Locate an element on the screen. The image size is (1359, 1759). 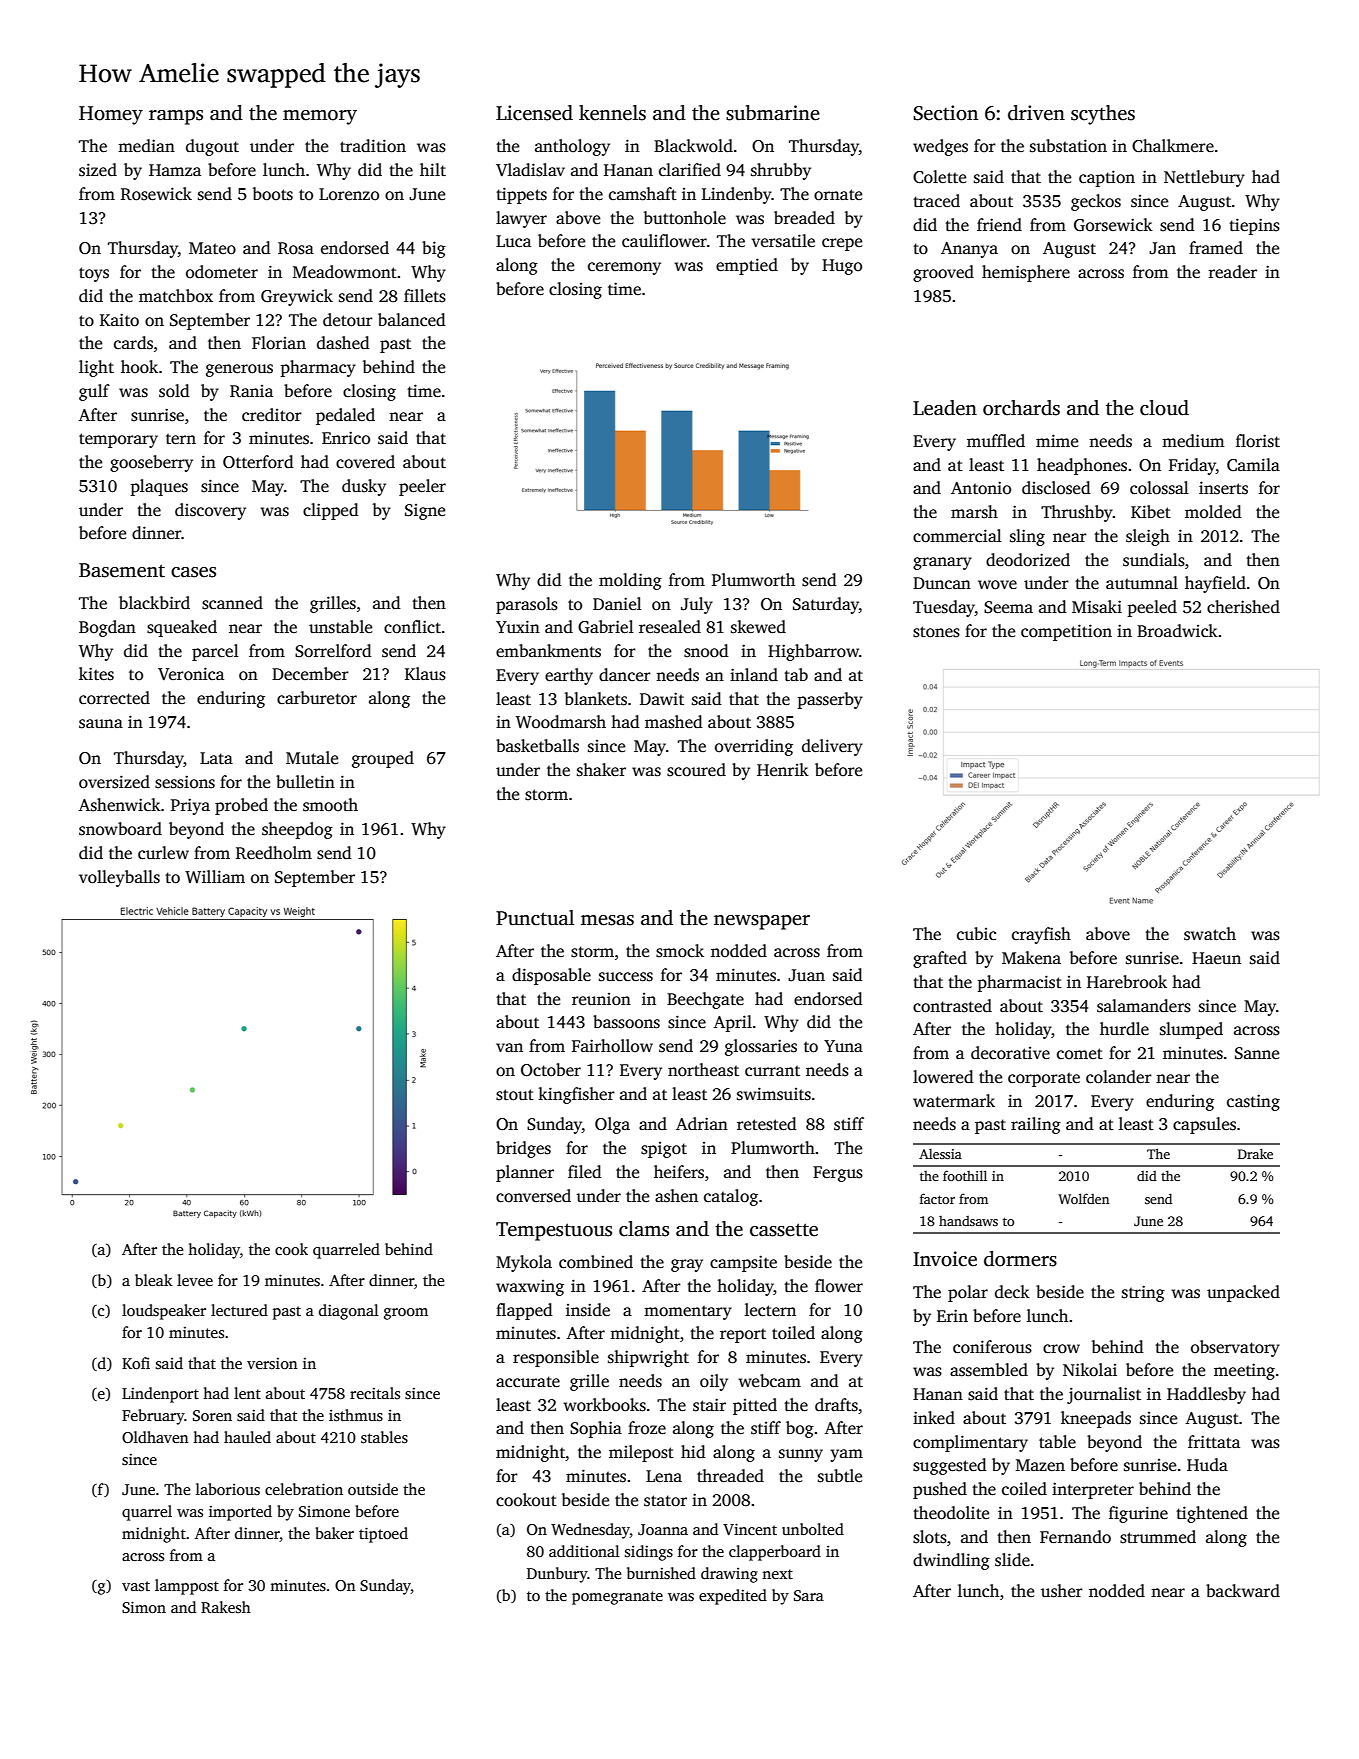
swatch is located at coordinates (1210, 934).
